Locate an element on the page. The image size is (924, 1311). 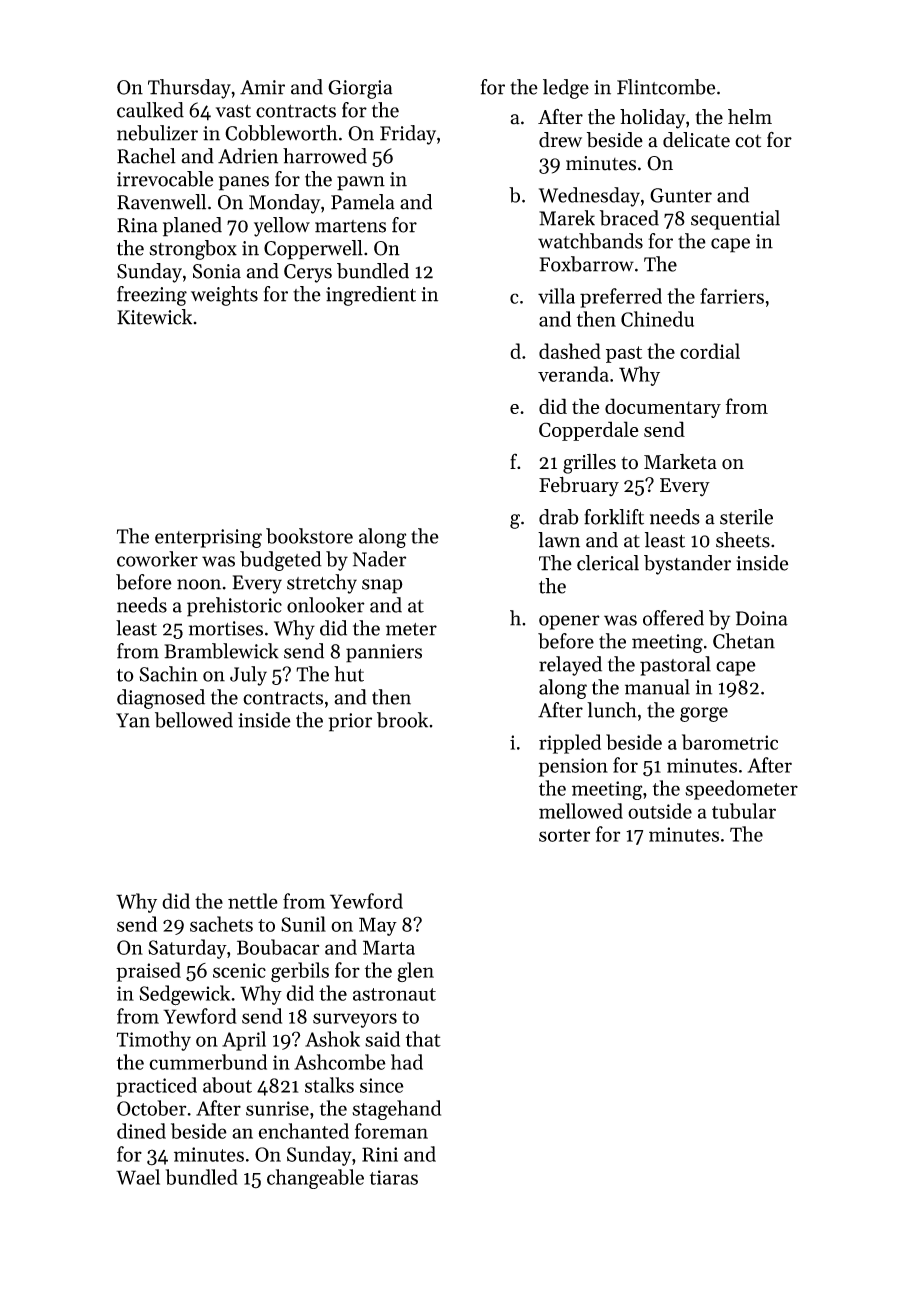
lawn is located at coordinates (559, 540).
